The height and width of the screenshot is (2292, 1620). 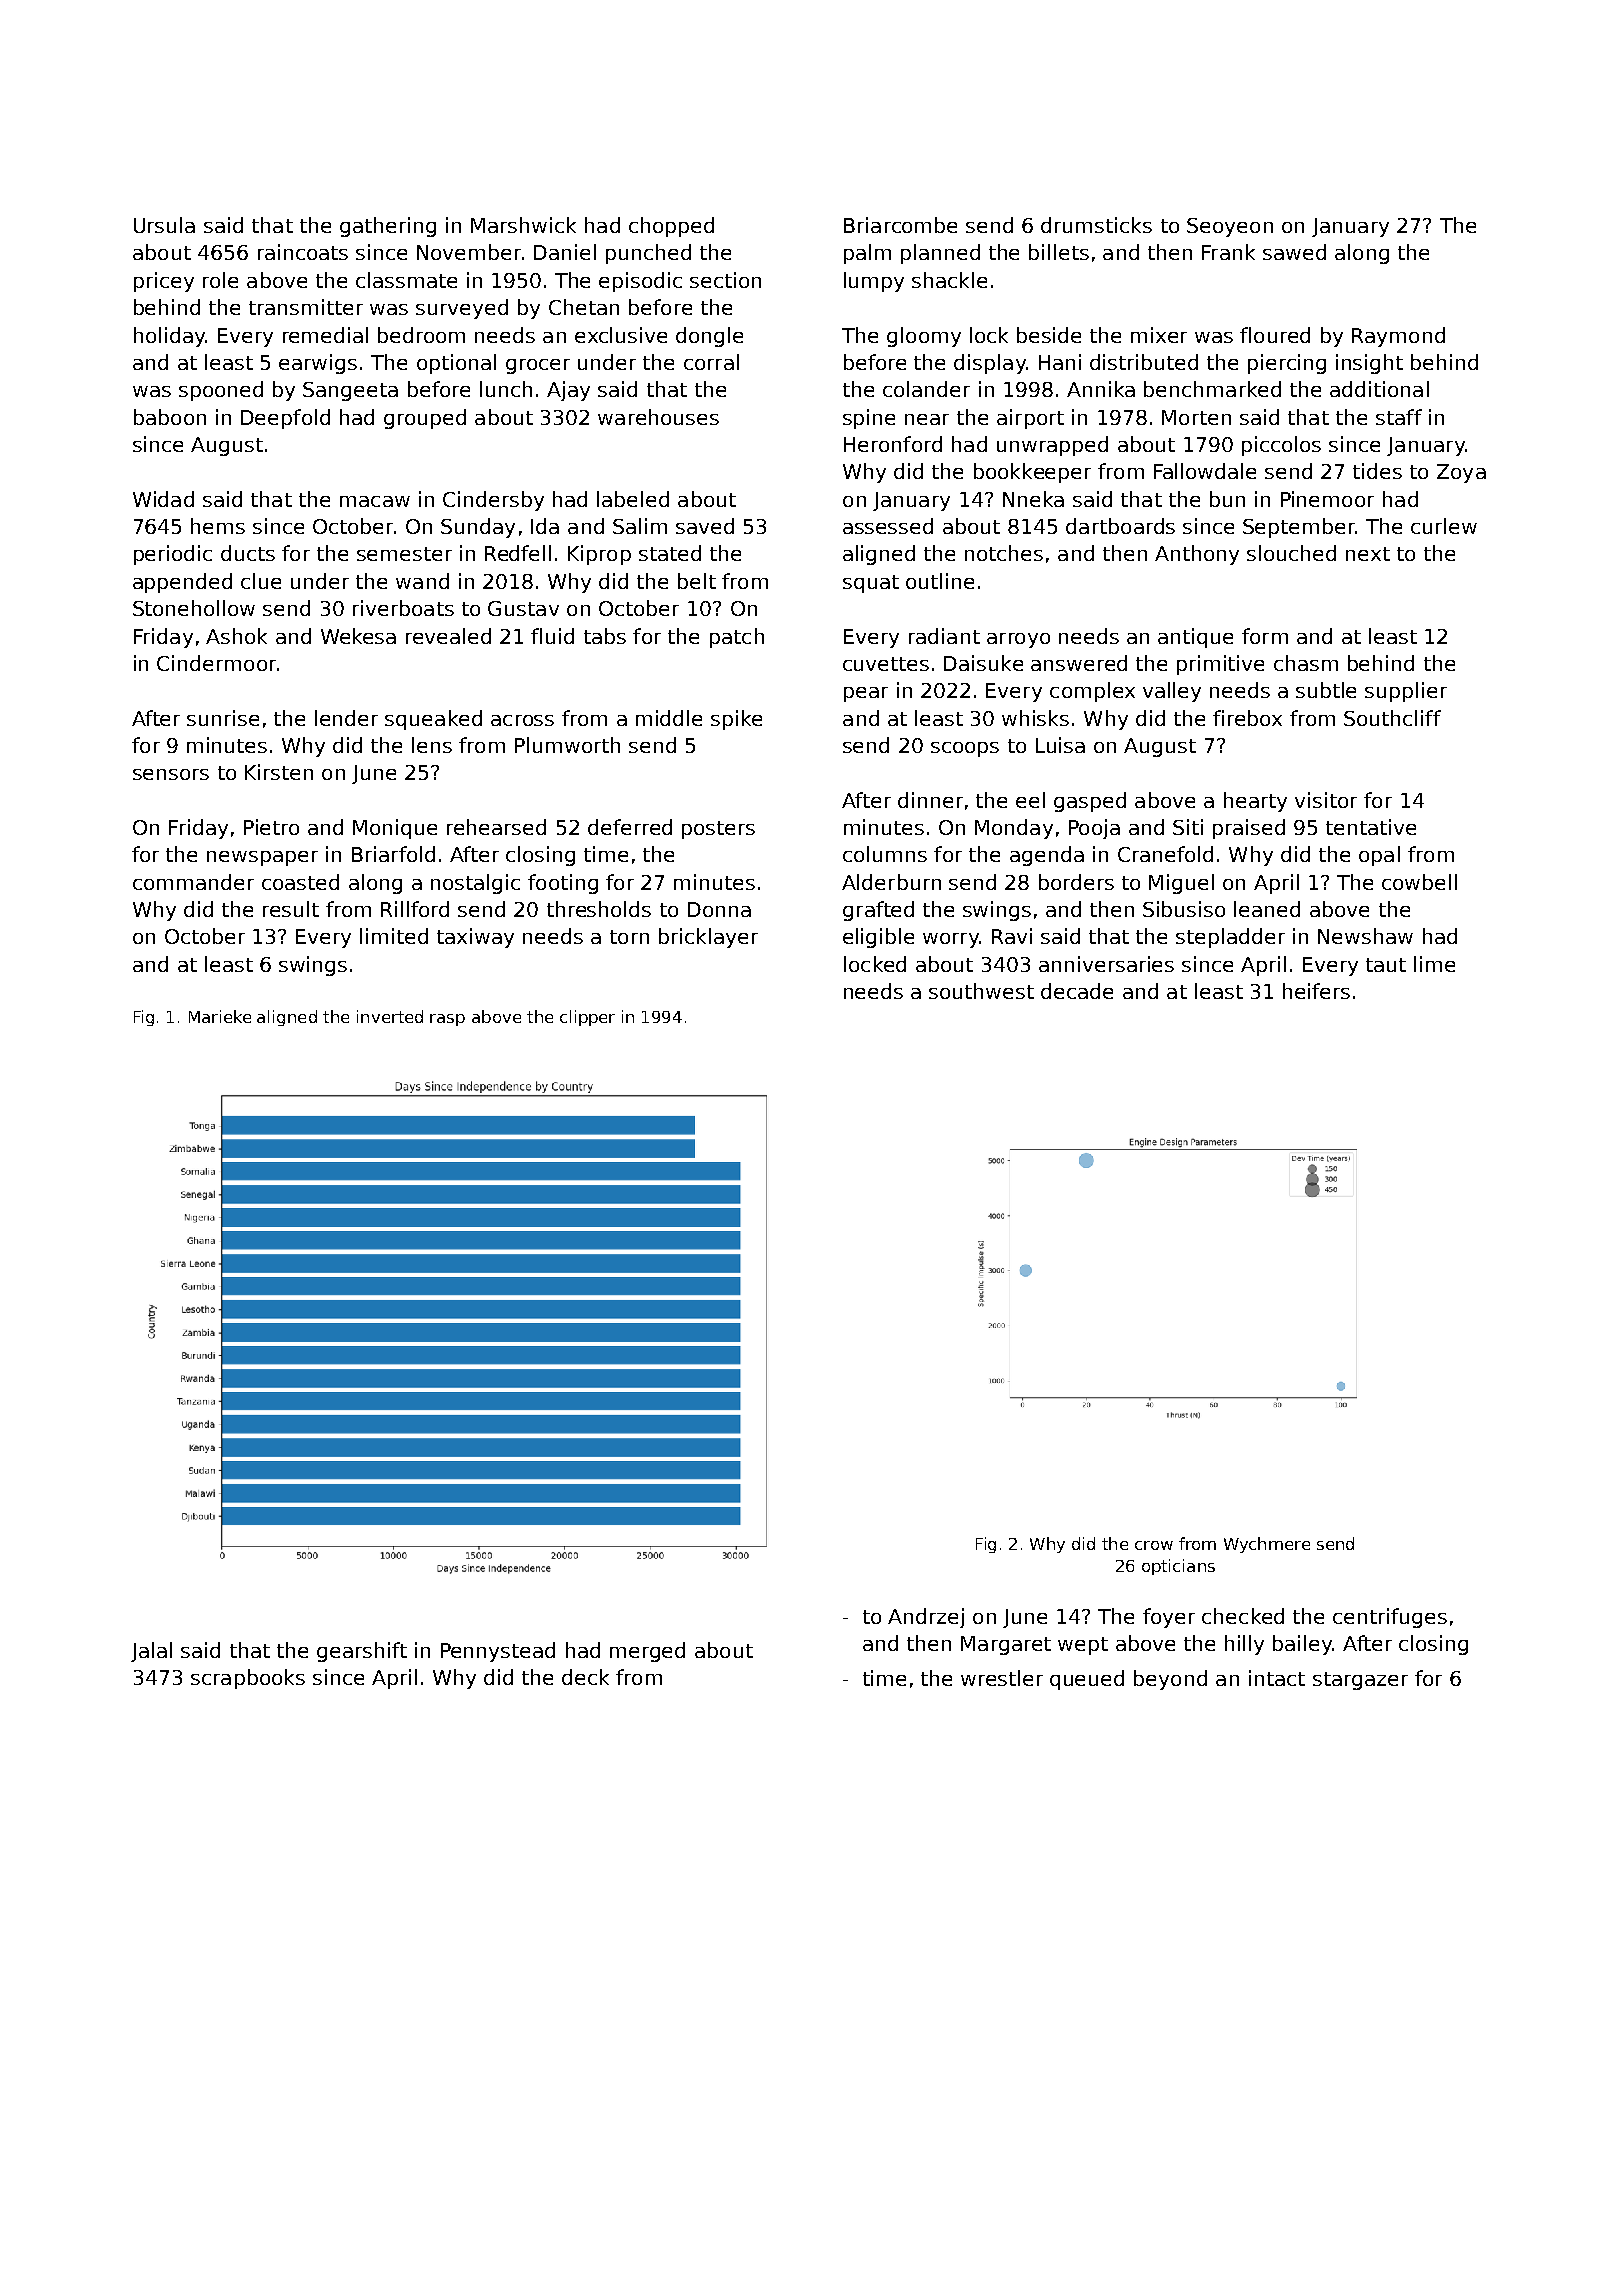 I want to click on shackle, so click(x=949, y=280).
